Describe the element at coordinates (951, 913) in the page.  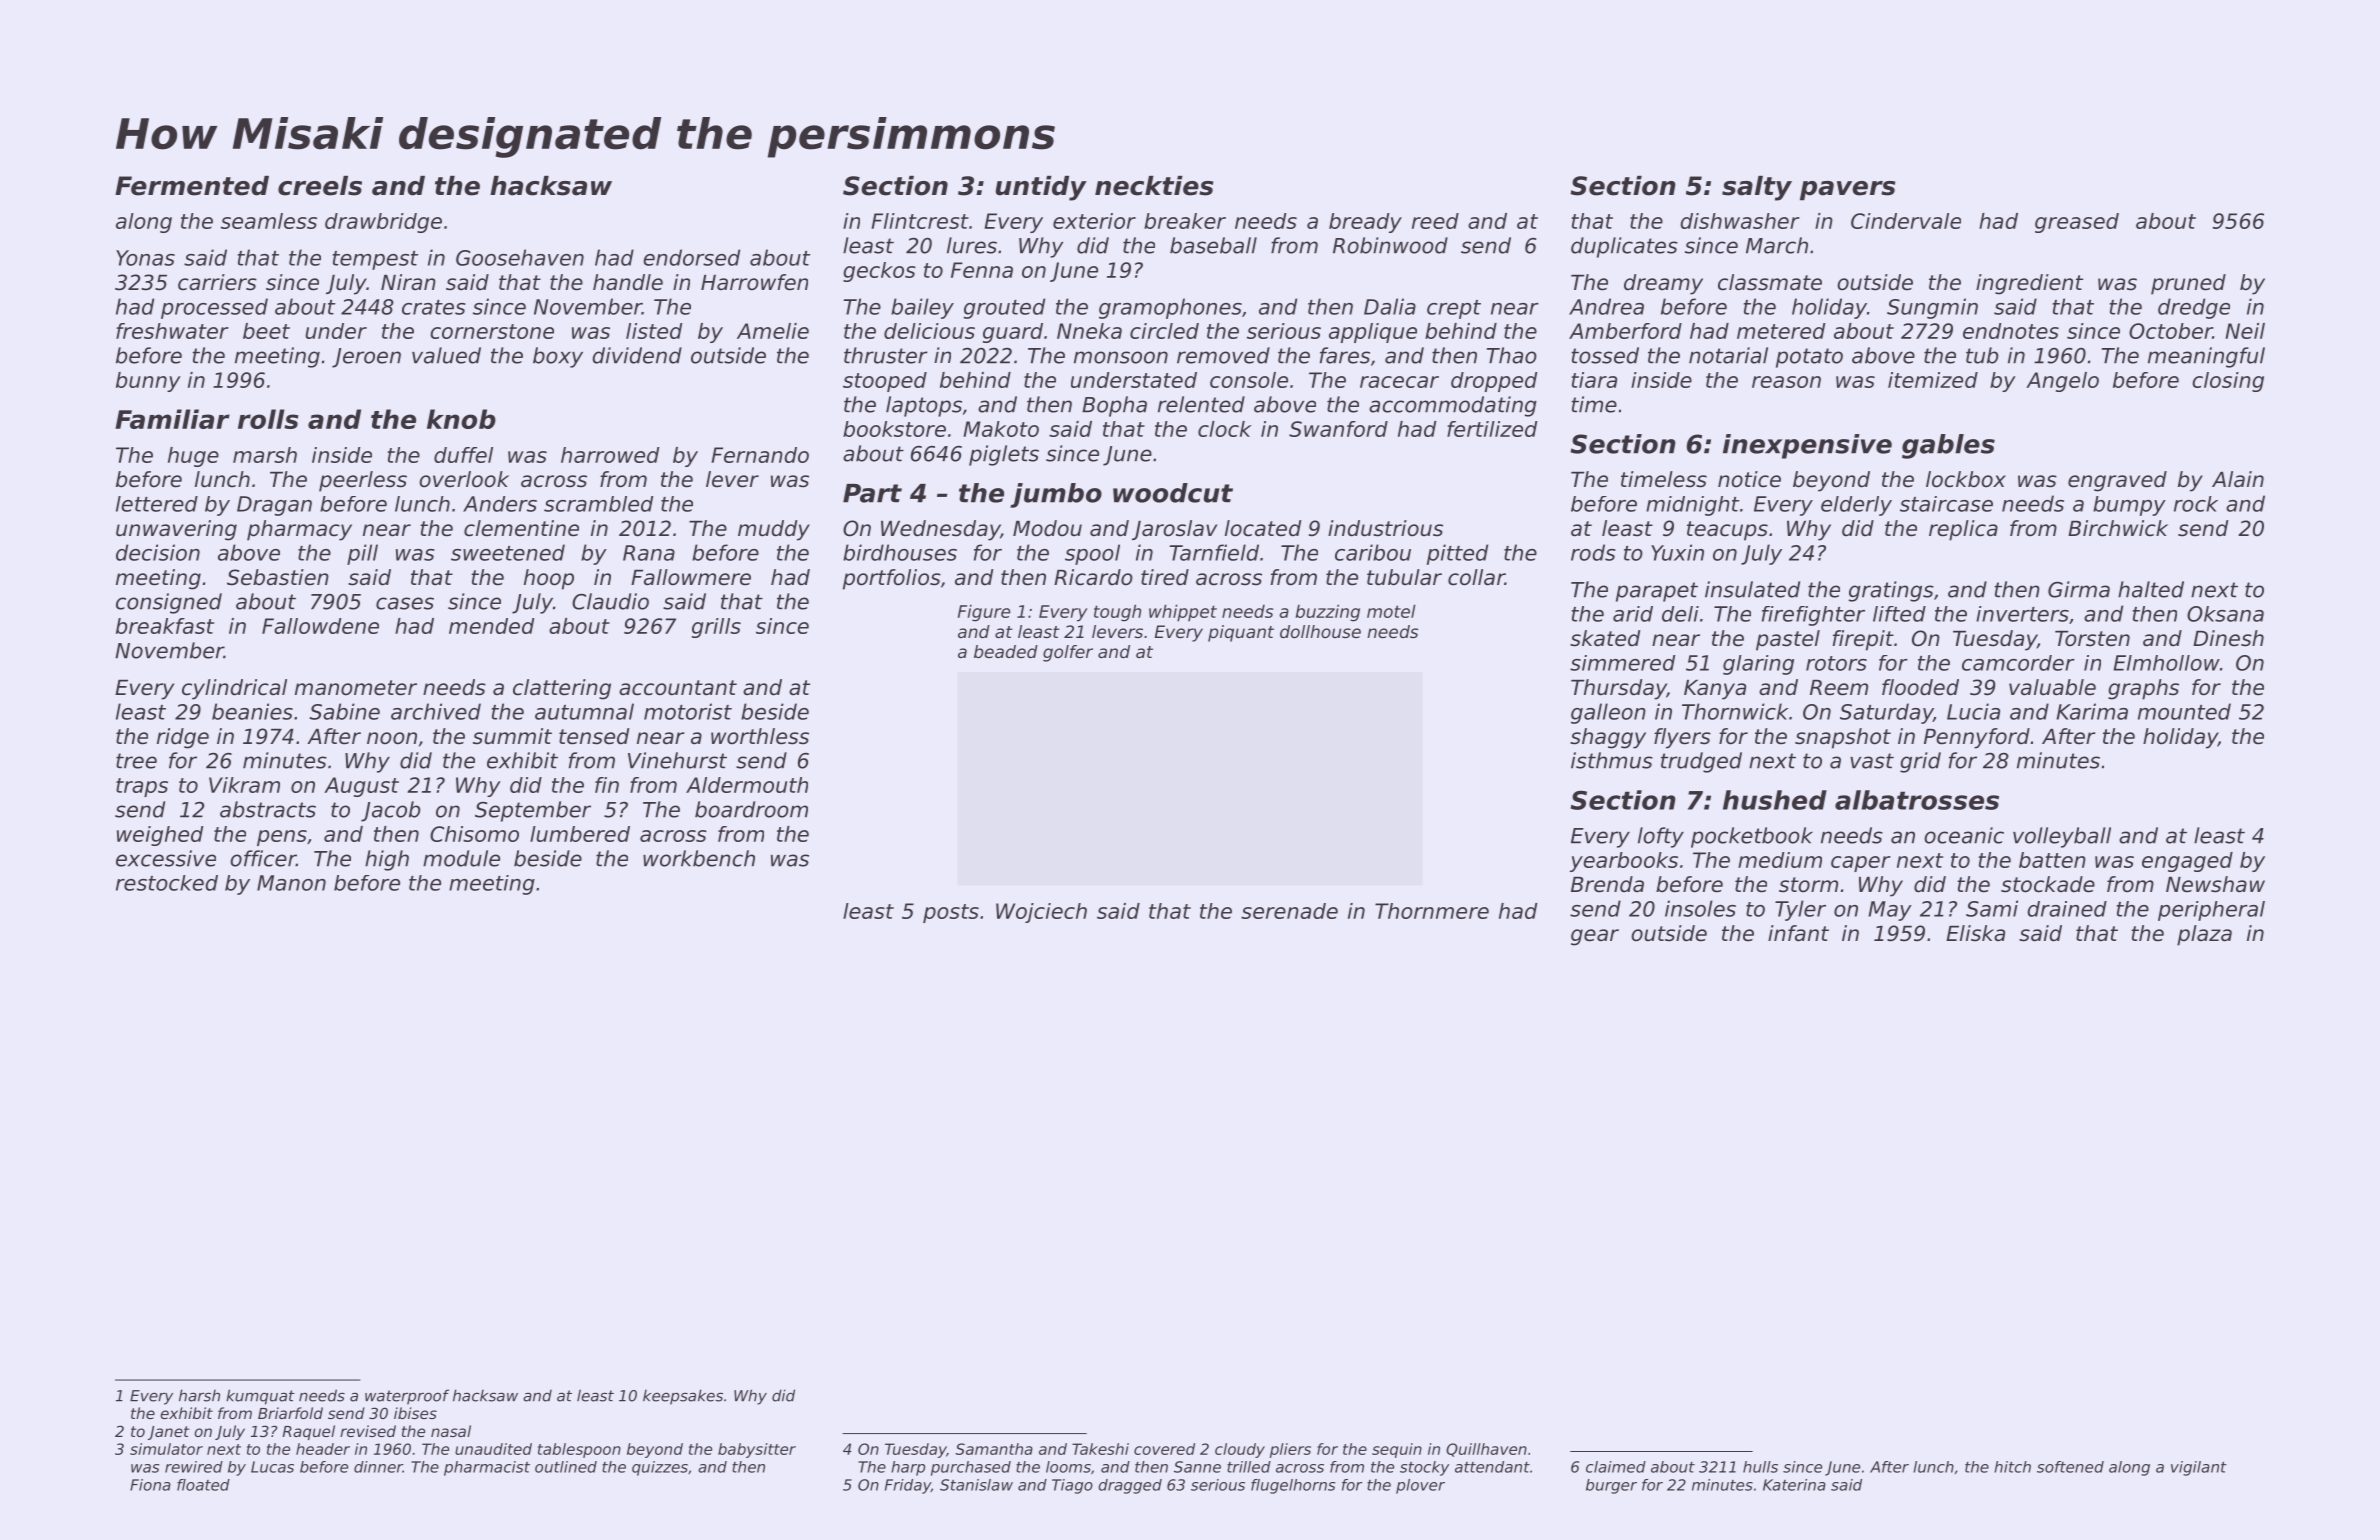
I see `posts` at that location.
